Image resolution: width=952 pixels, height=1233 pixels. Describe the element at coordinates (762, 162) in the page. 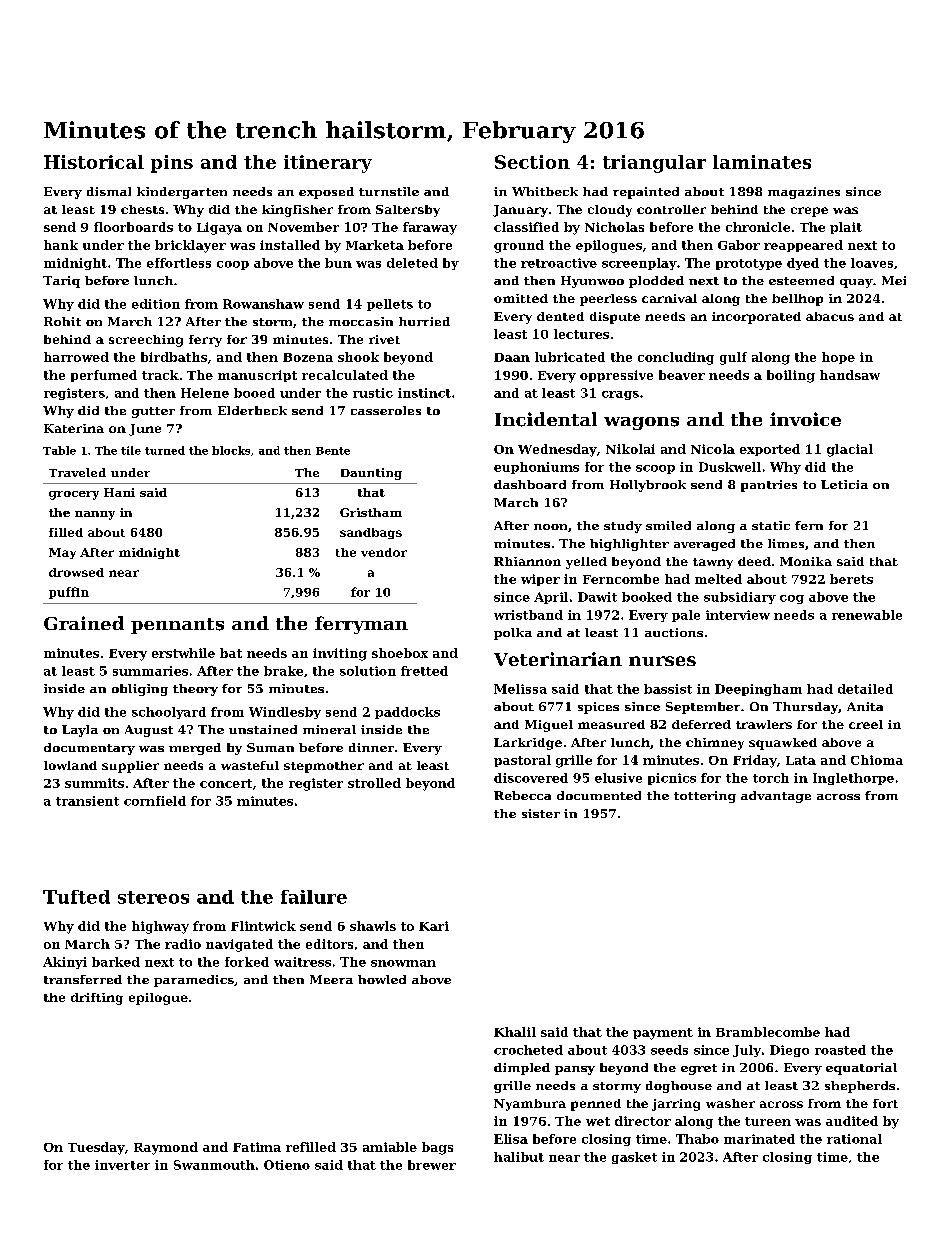

I see `laminates` at that location.
